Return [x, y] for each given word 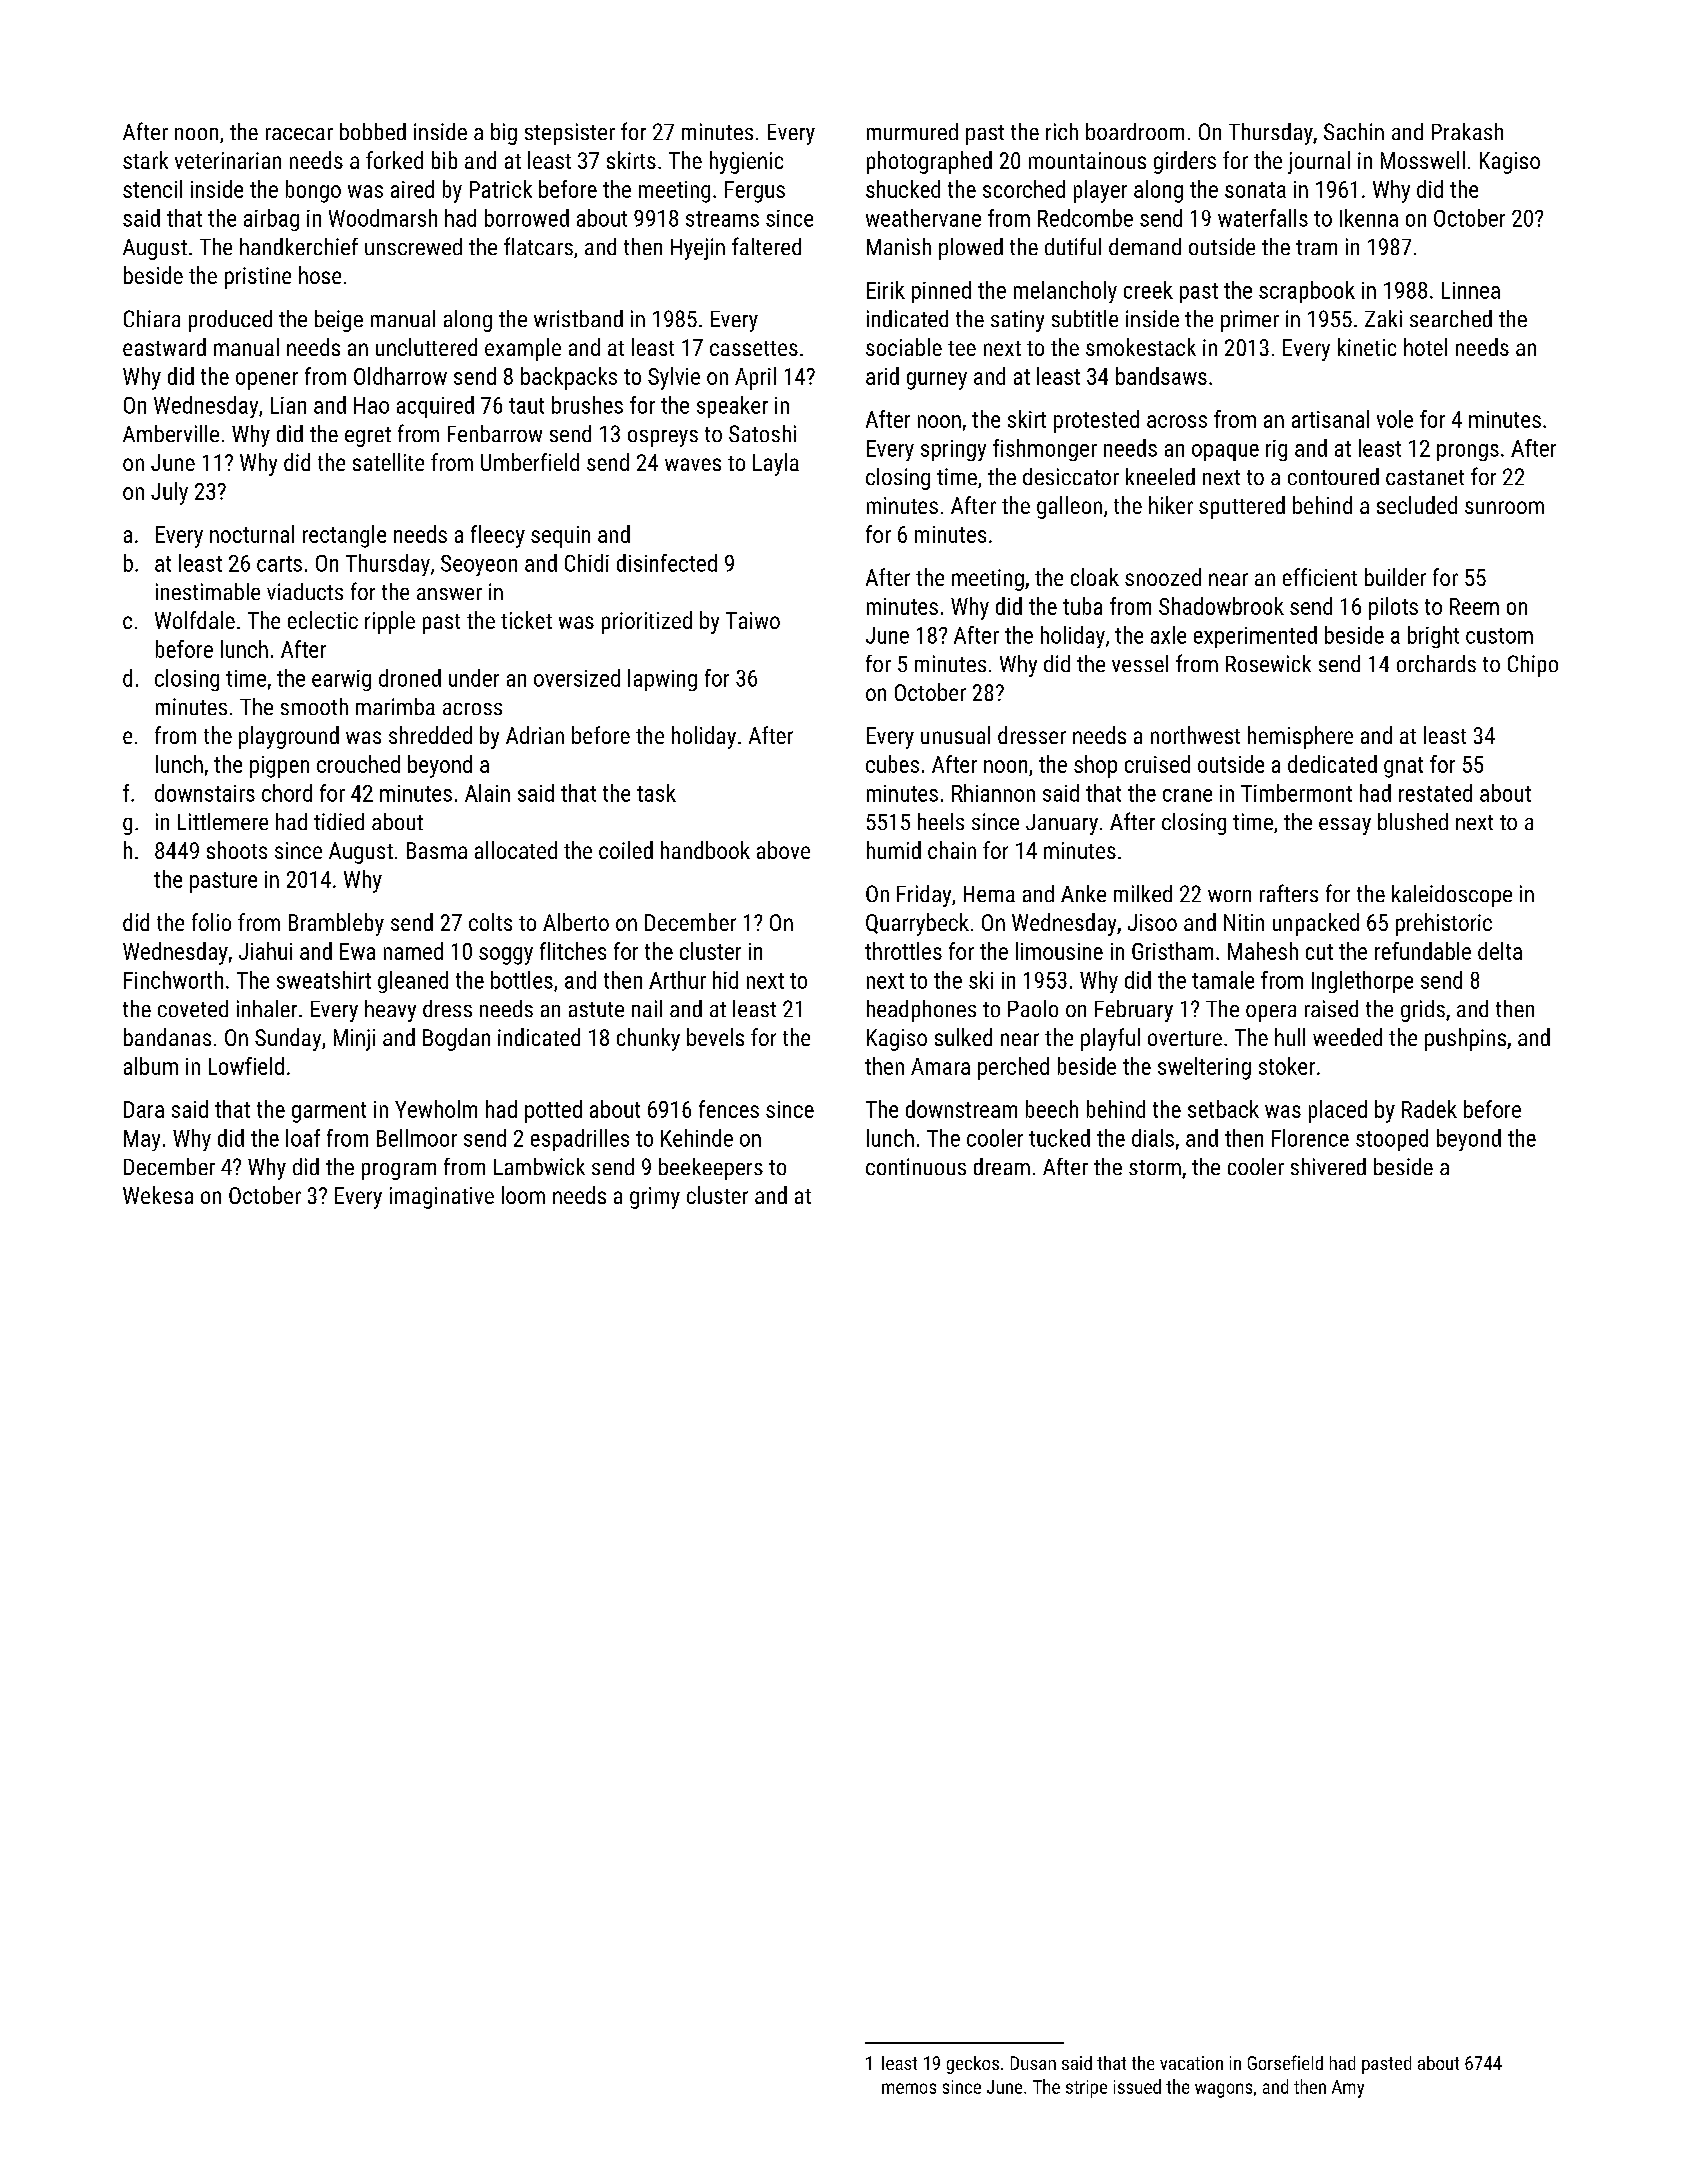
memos [909, 2088]
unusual [955, 735]
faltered [766, 246]
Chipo [1533, 666]
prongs [1468, 452]
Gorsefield [1285, 2062]
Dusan [1033, 2063]
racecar [299, 134]
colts [490, 922]
